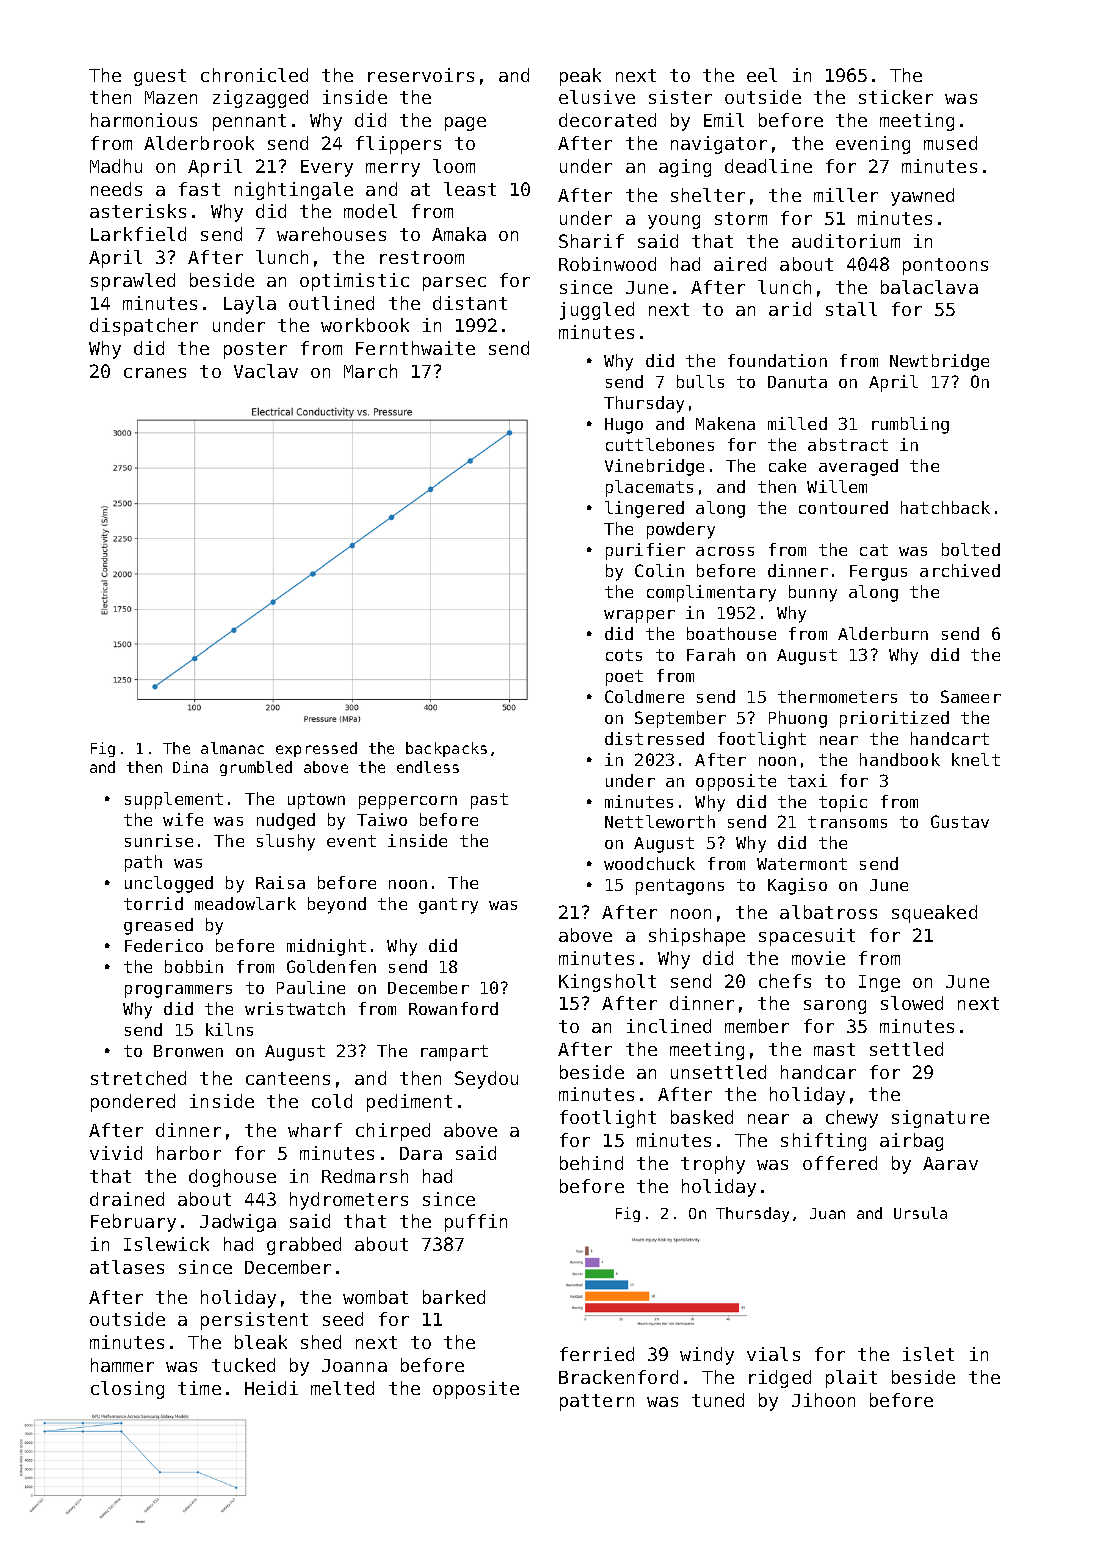  Describe the element at coordinates (597, 1402) in the screenshot. I see `pattern` at that location.
